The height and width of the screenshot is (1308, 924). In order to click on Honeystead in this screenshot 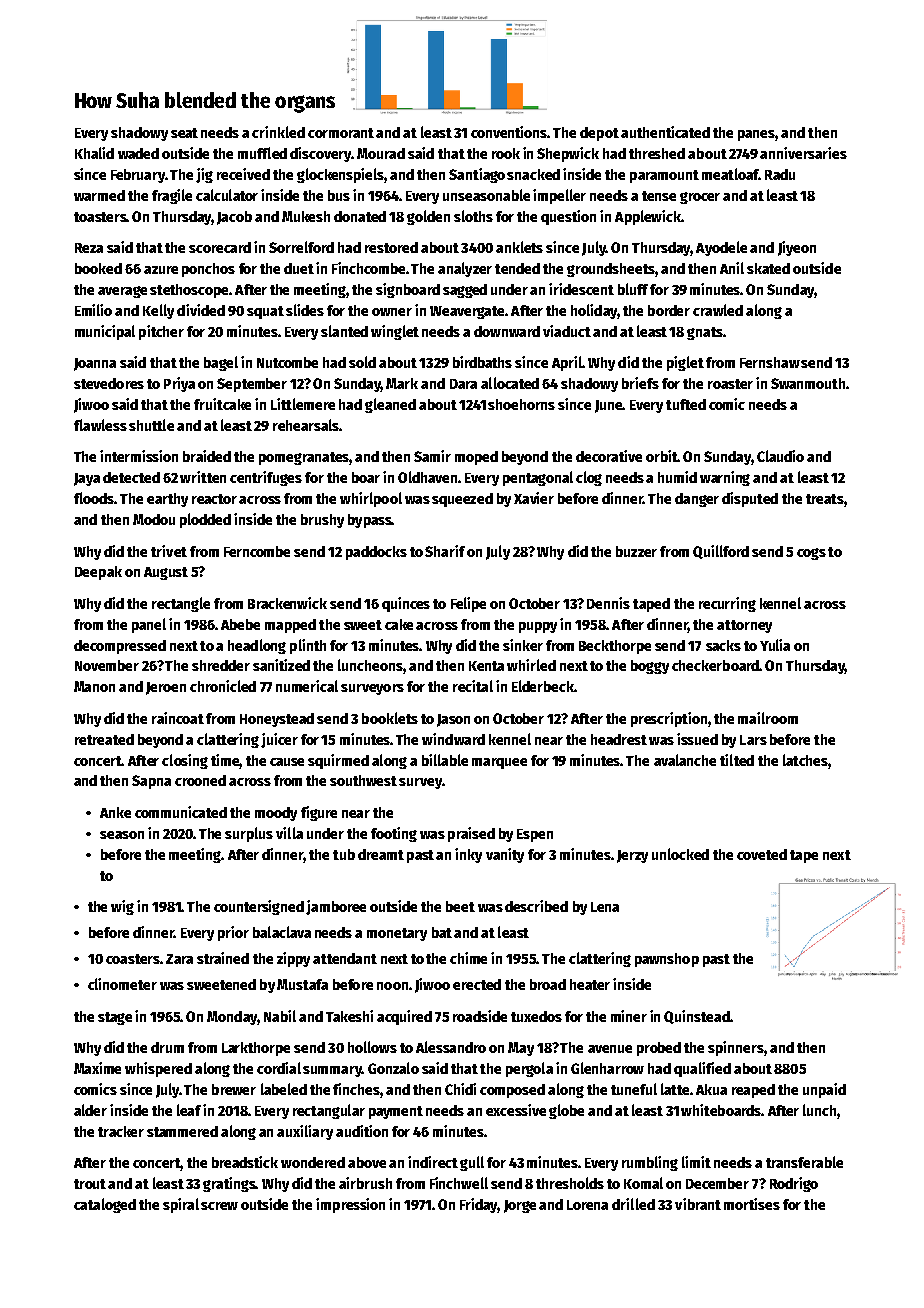, I will do `click(277, 720)`.
